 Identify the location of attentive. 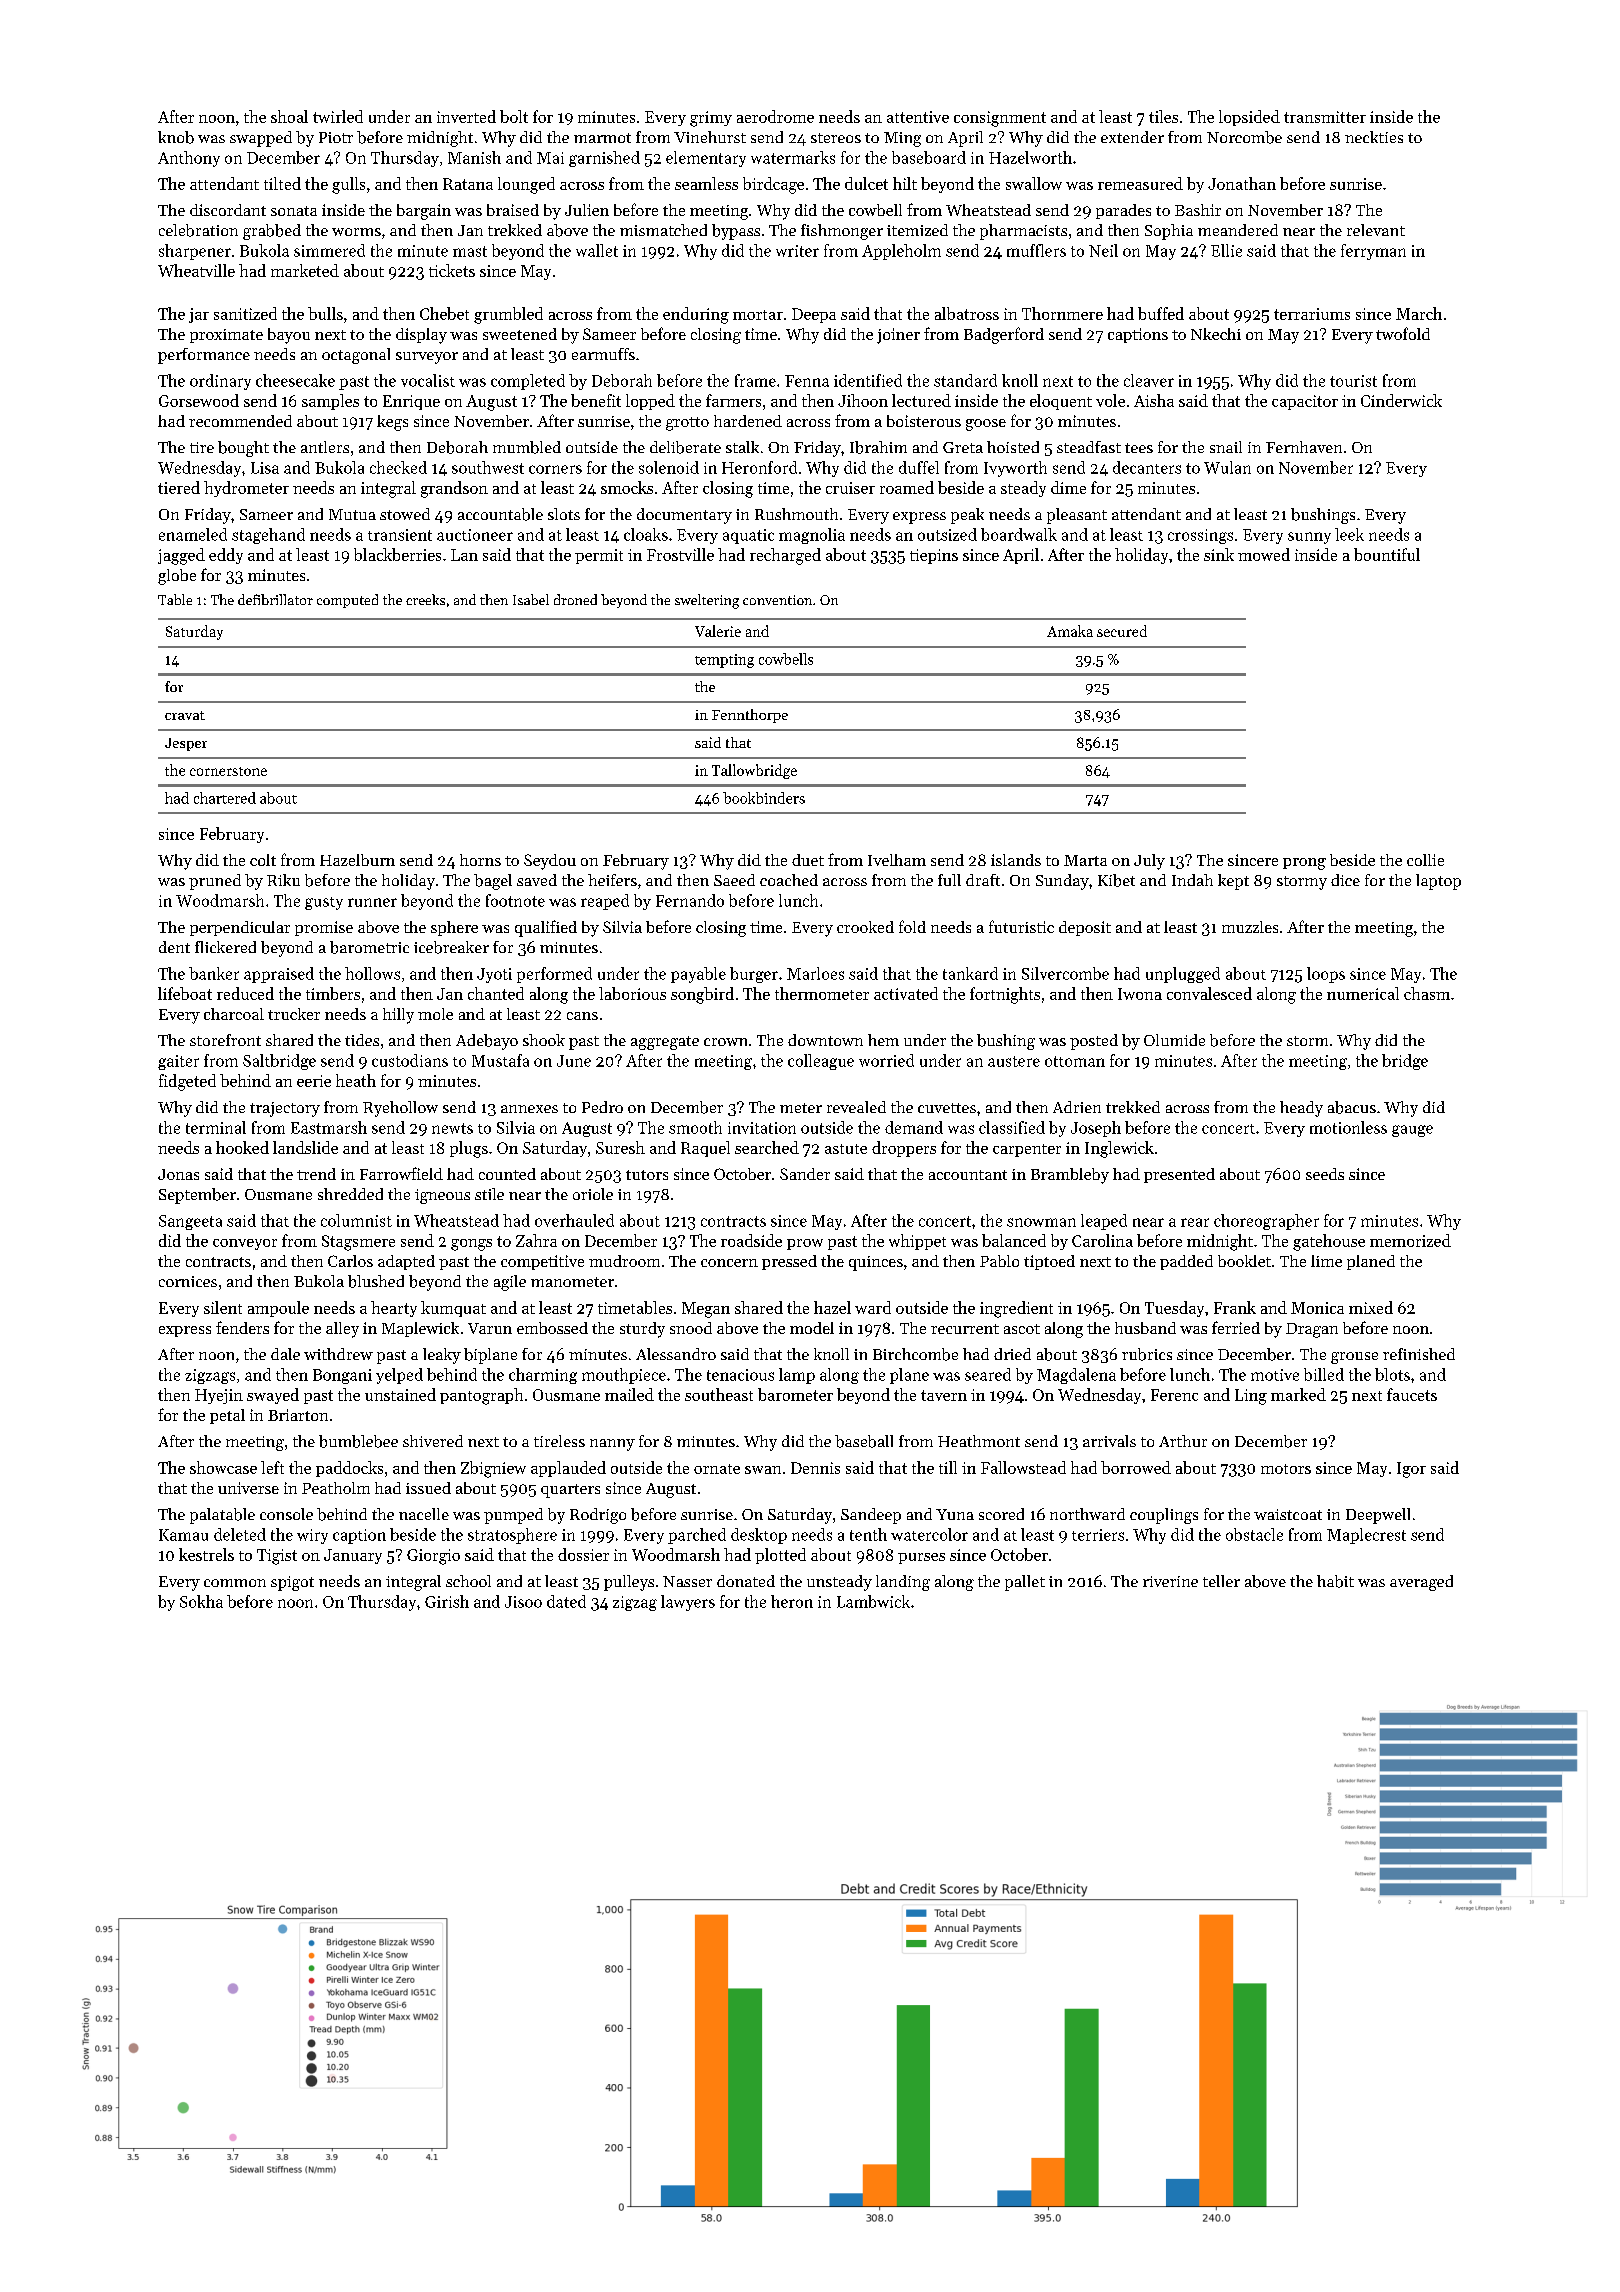
(918, 117).
